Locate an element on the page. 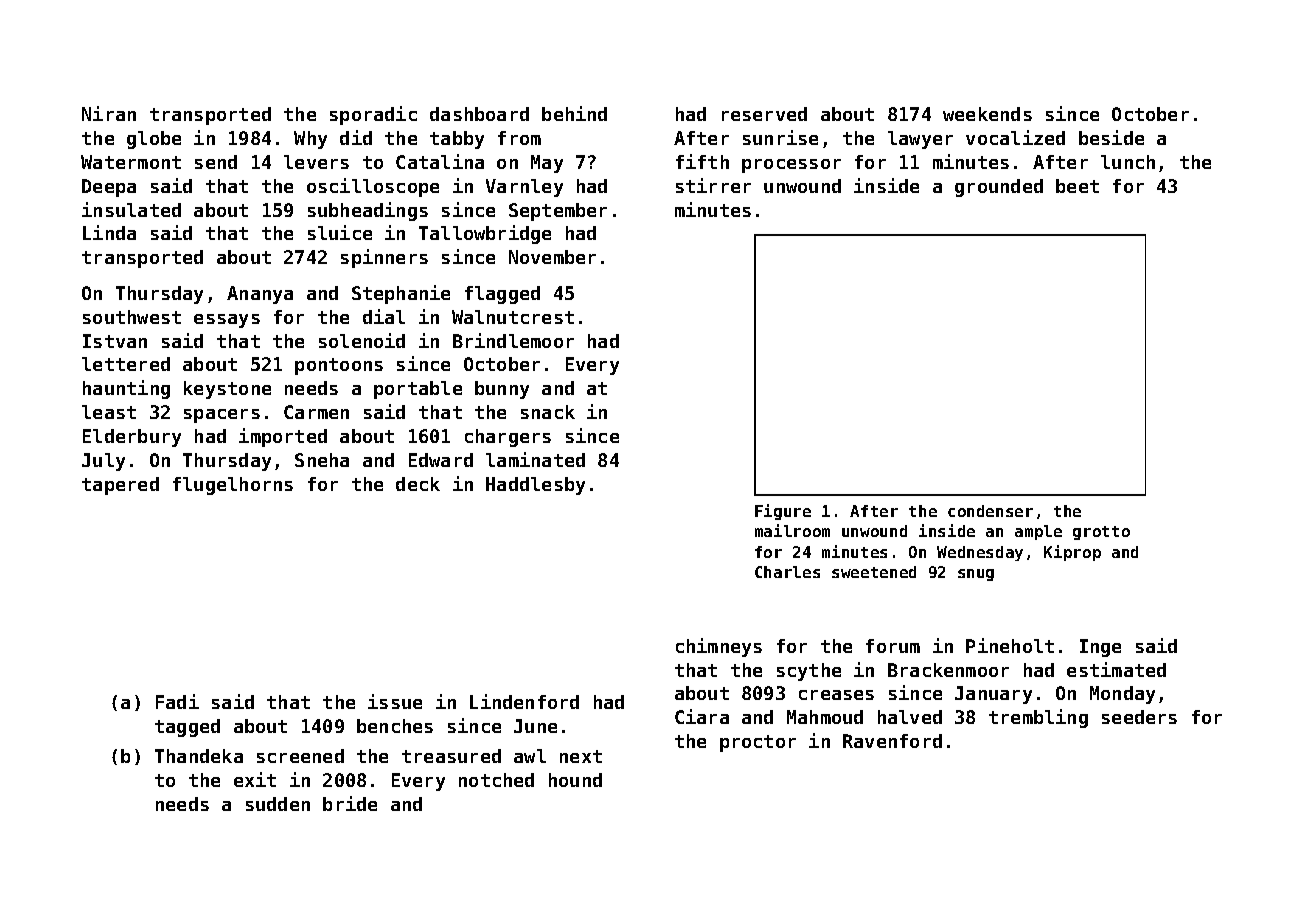 Image resolution: width=1308 pixels, height=924 pixels. beside is located at coordinates (1111, 137).
